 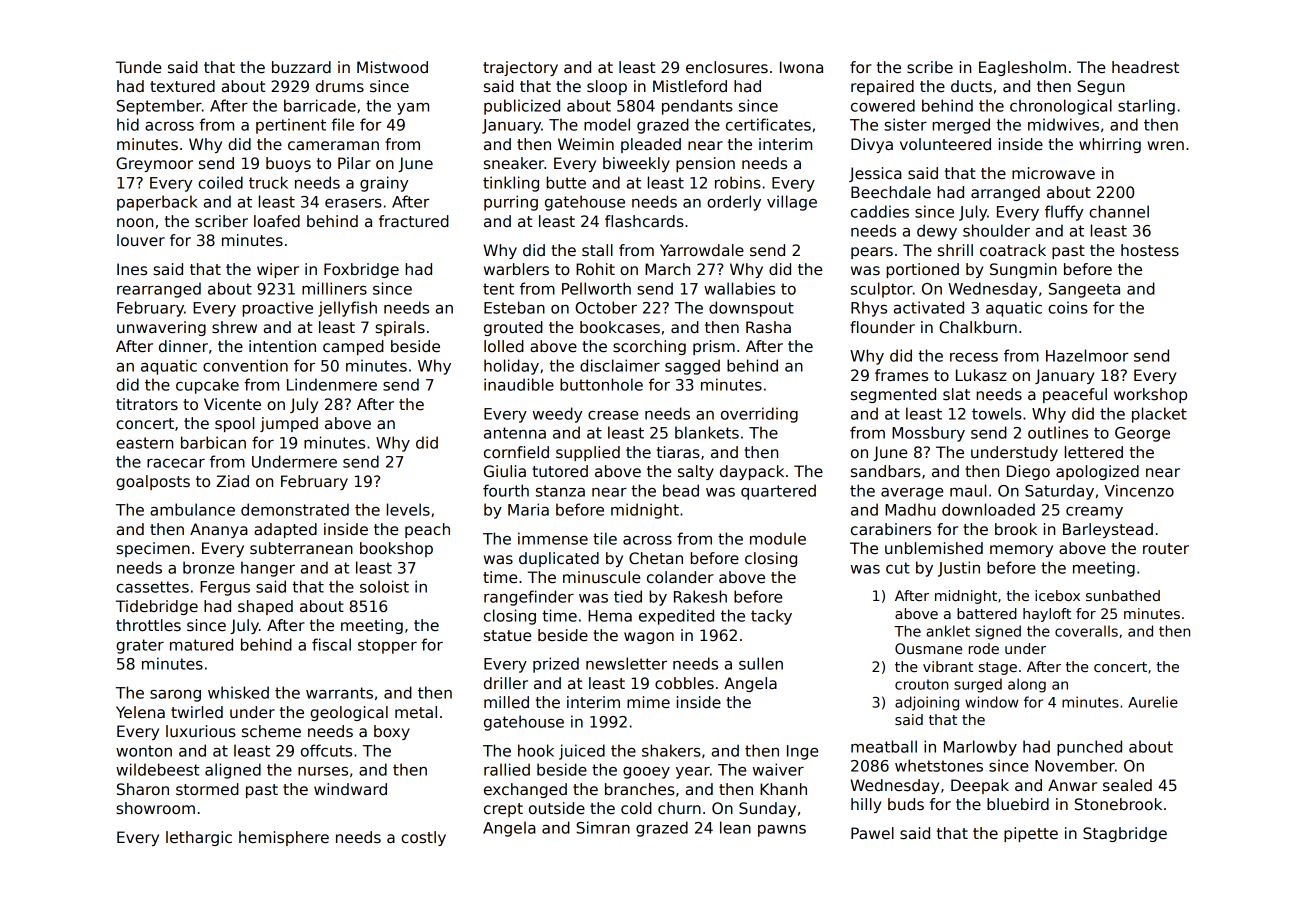 I want to click on duplicated, so click(x=559, y=559).
